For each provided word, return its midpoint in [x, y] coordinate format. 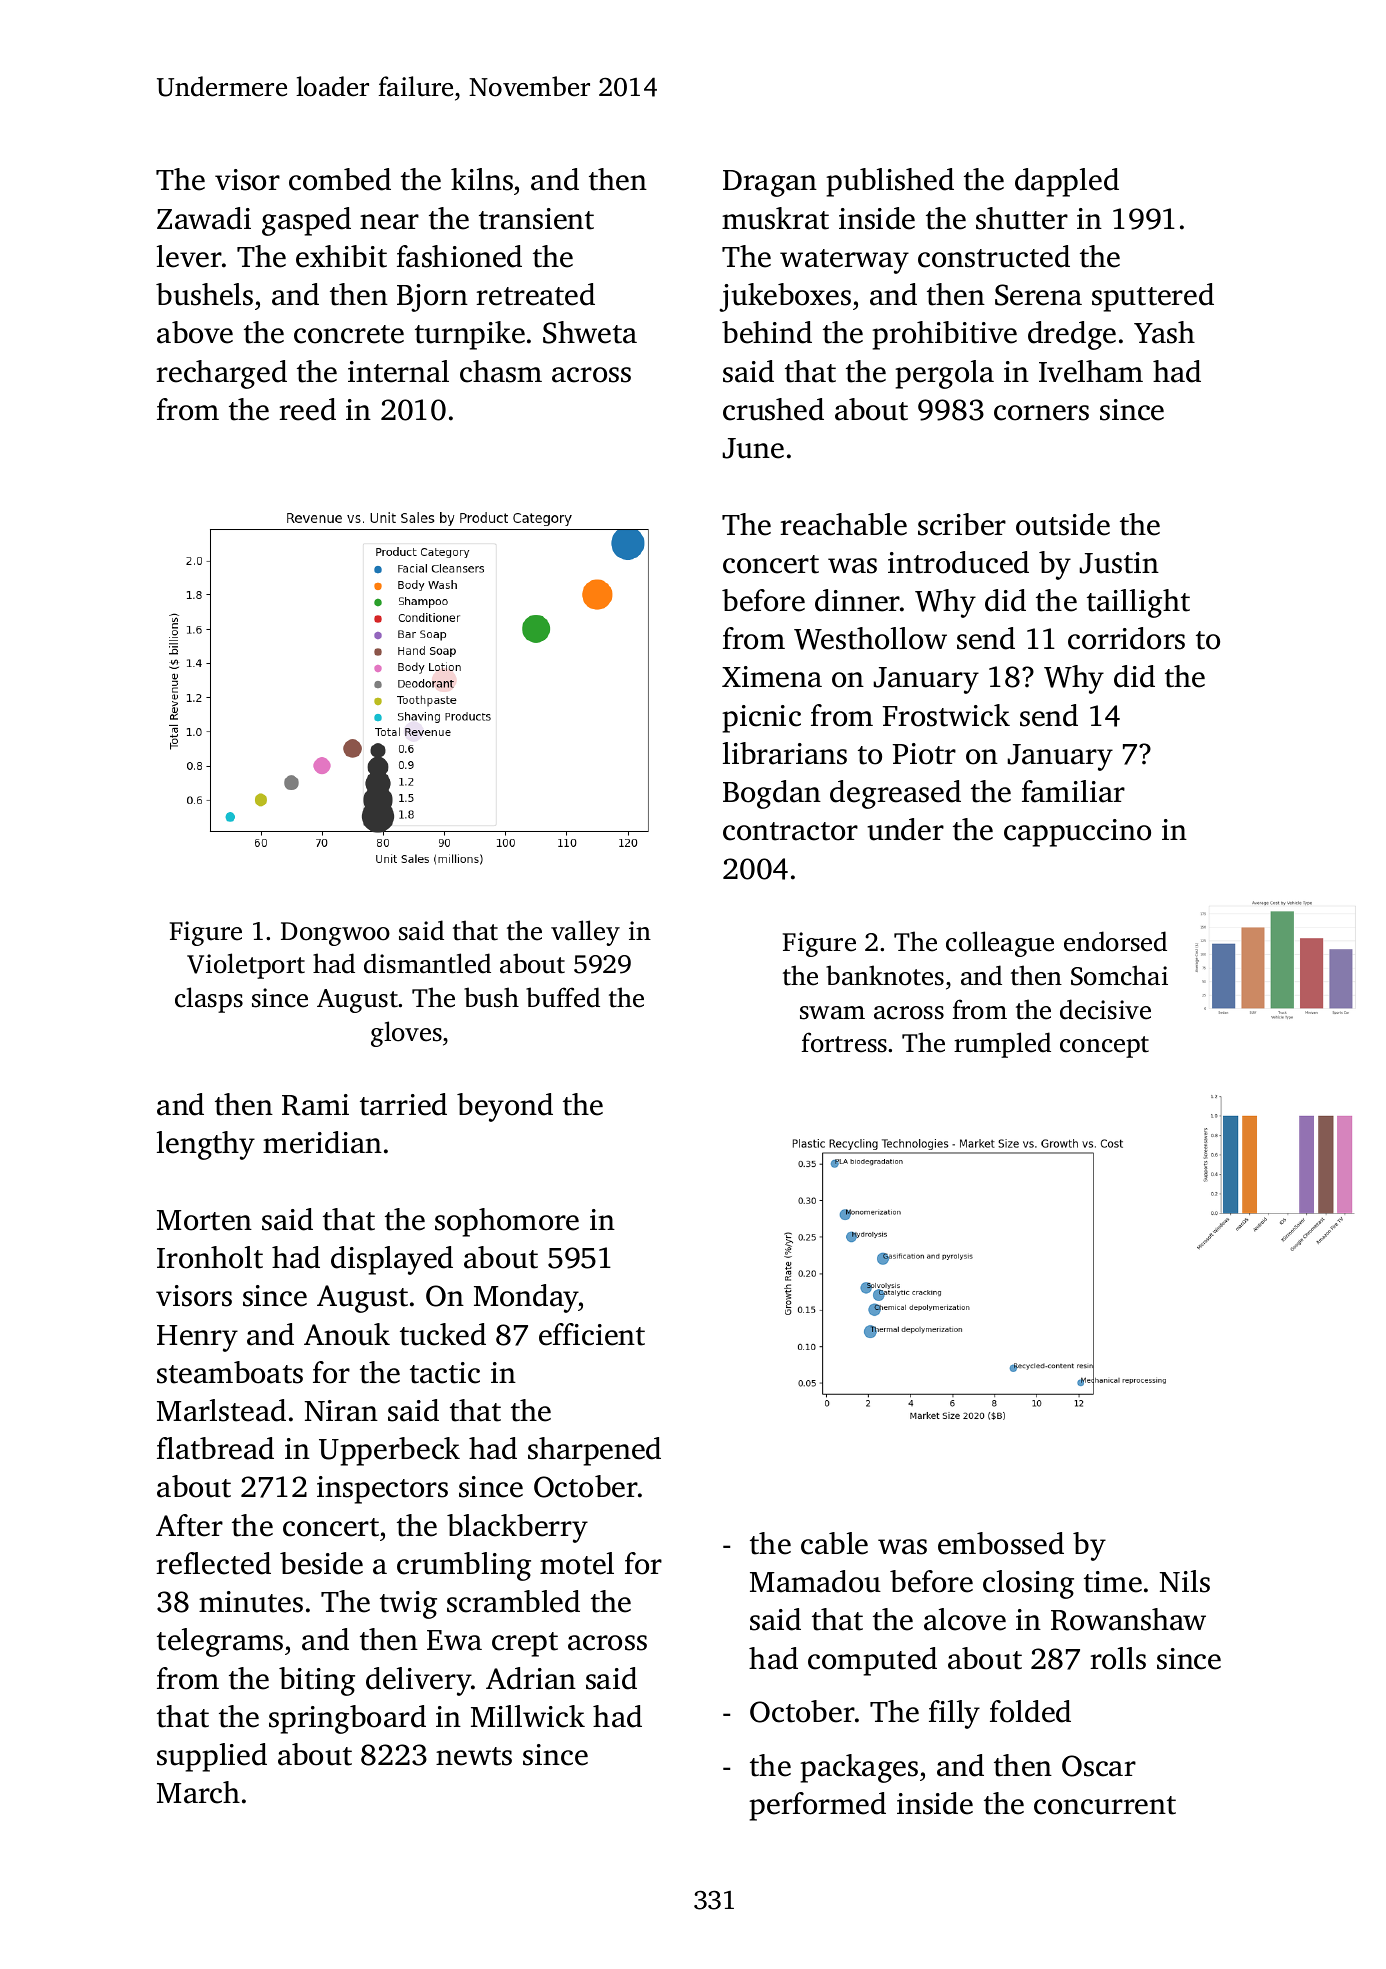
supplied [212, 1757]
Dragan [770, 183]
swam [832, 1013]
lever [189, 256]
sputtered [1153, 297]
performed [817, 1806]
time [1113, 1582]
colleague [1000, 944]
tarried [403, 1104]
